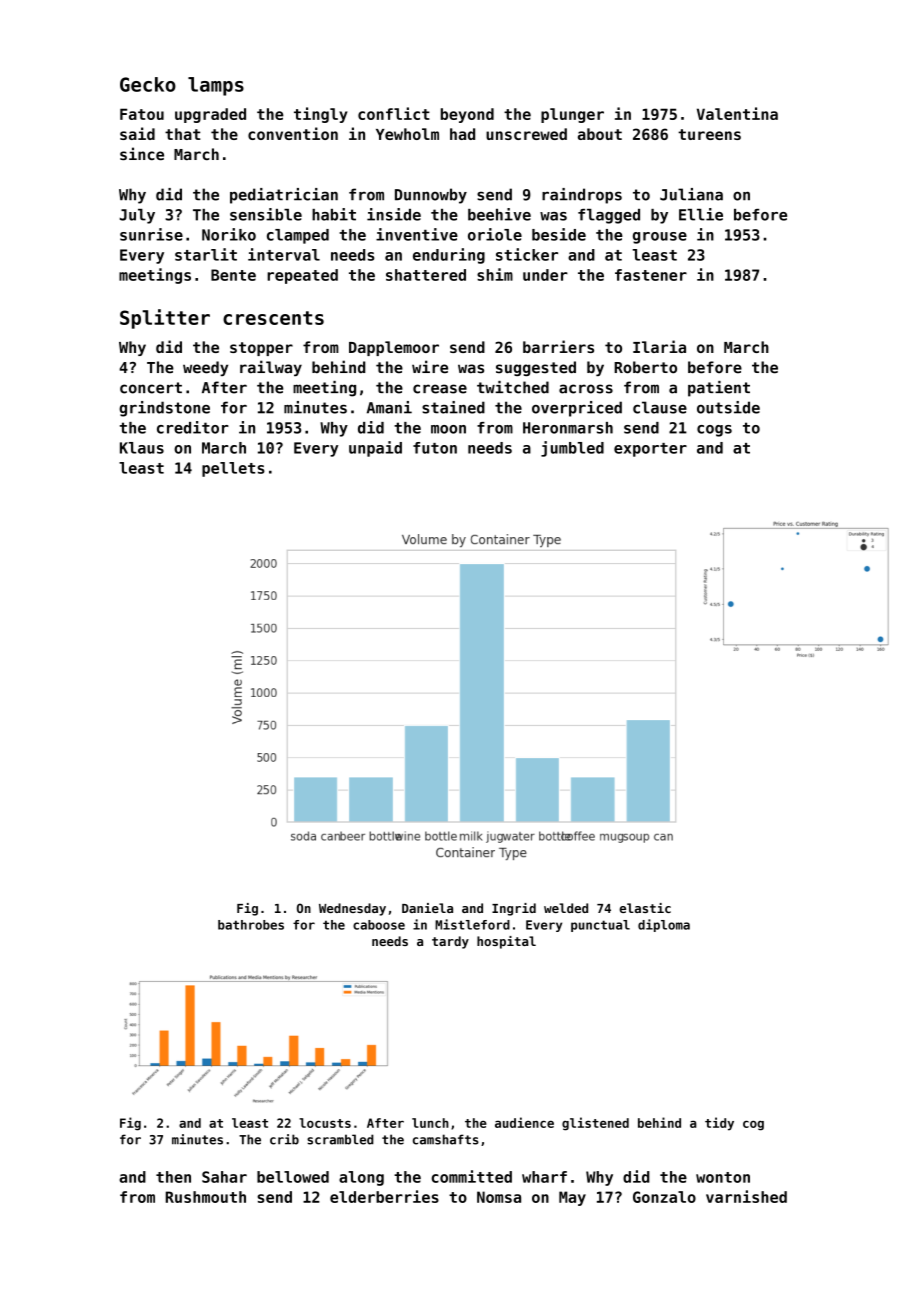  Describe the element at coordinates (506, 942) in the image. I see `hospital` at that location.
